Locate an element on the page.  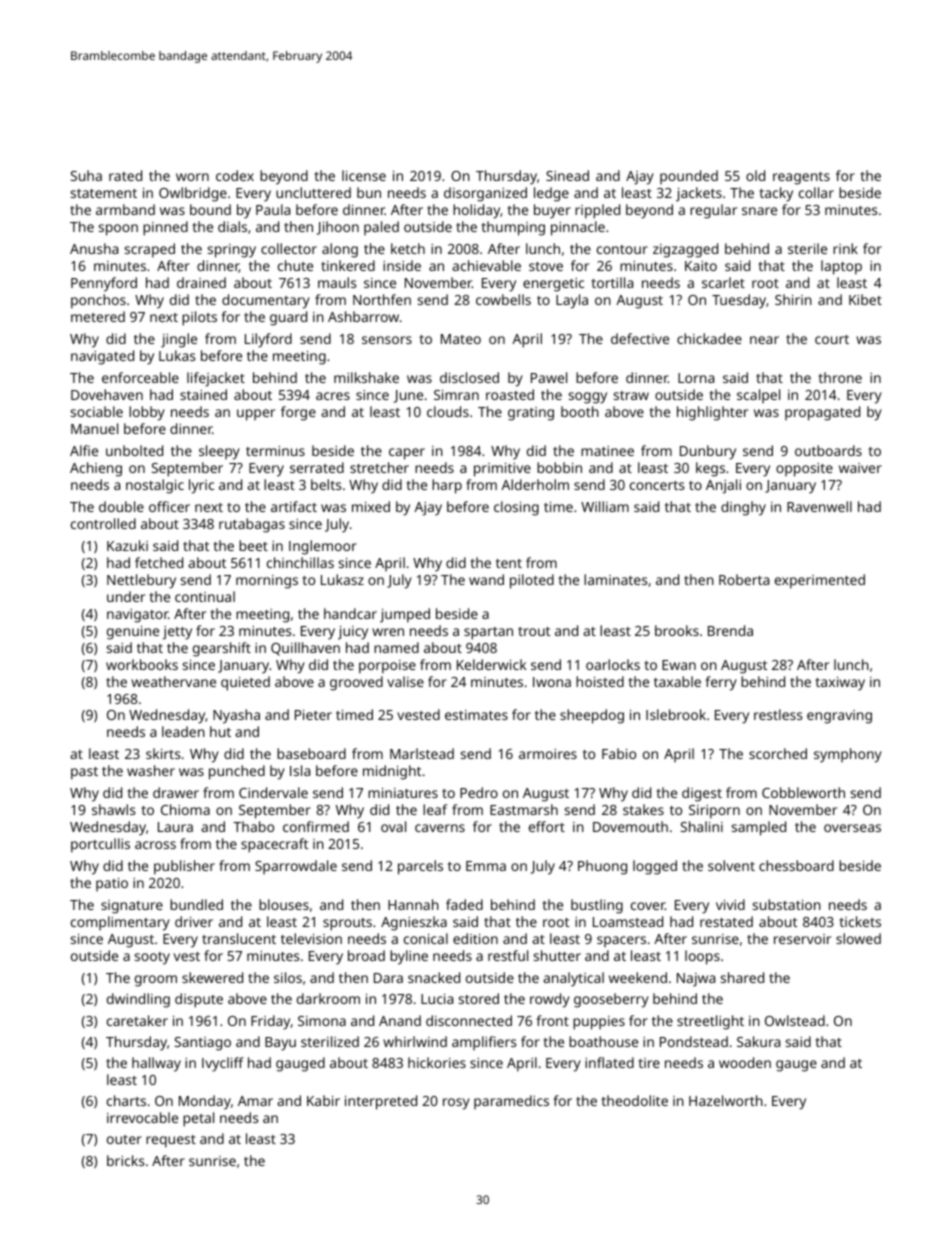
mixed is located at coordinates (371, 506).
